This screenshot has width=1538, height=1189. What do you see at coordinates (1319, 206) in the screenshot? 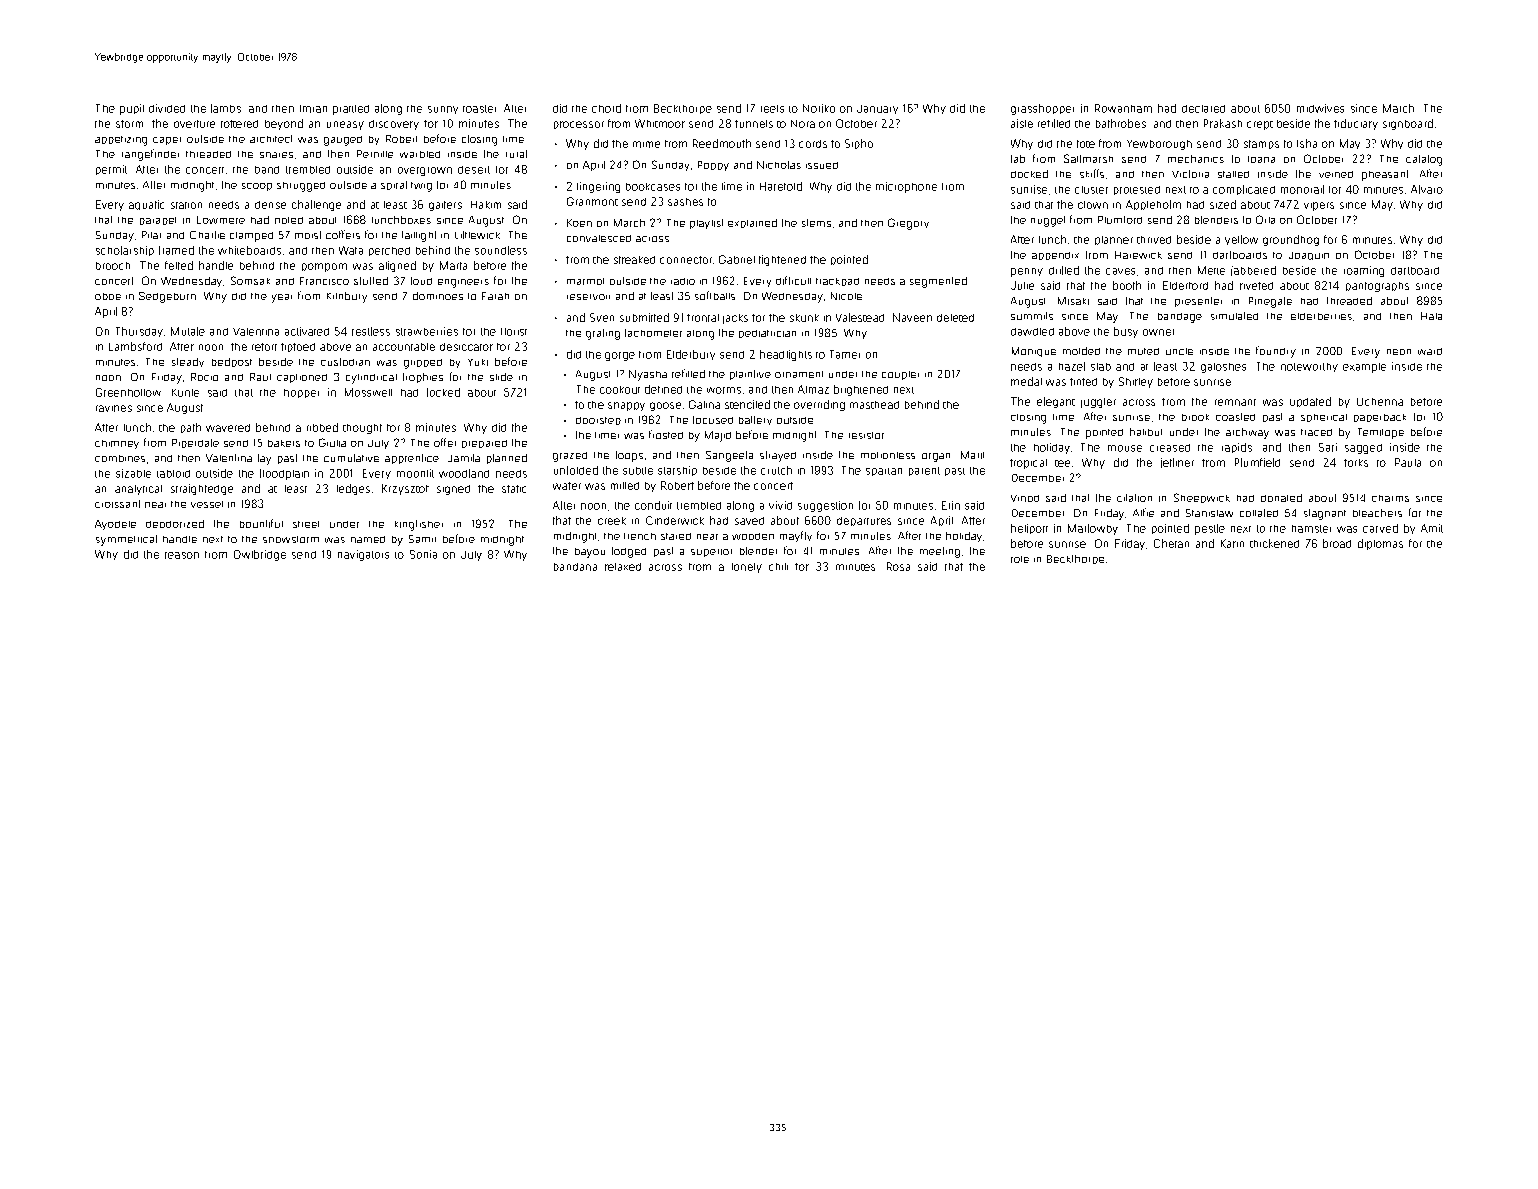
I see `vipers` at bounding box center [1319, 206].
